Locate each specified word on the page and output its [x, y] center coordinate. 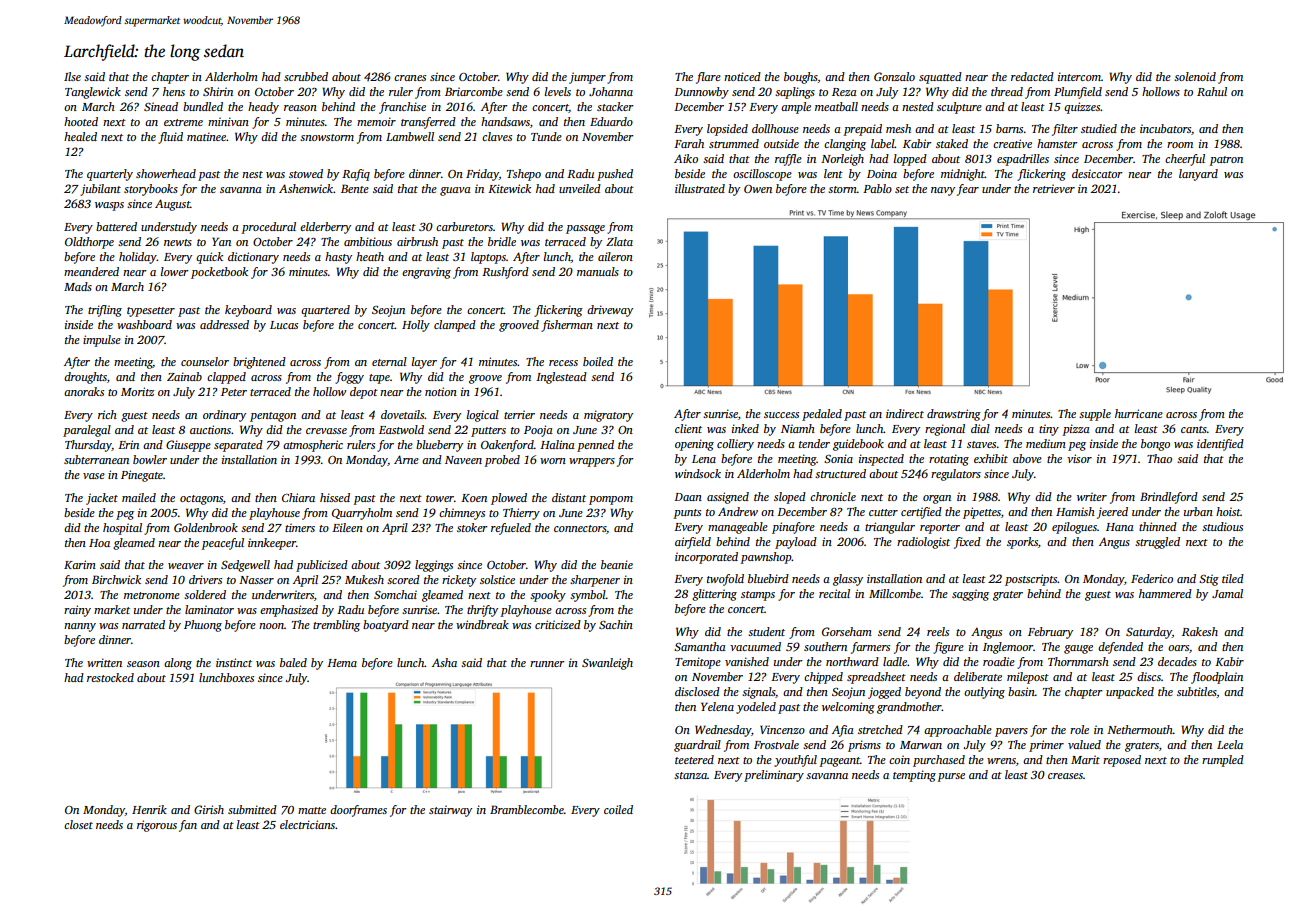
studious [1222, 526]
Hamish [1075, 511]
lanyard [1198, 175]
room [1180, 145]
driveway [610, 311]
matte [312, 810]
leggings [434, 566]
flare [708, 78]
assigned [728, 498]
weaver [186, 566]
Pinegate [142, 476]
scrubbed [306, 76]
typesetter [151, 312]
